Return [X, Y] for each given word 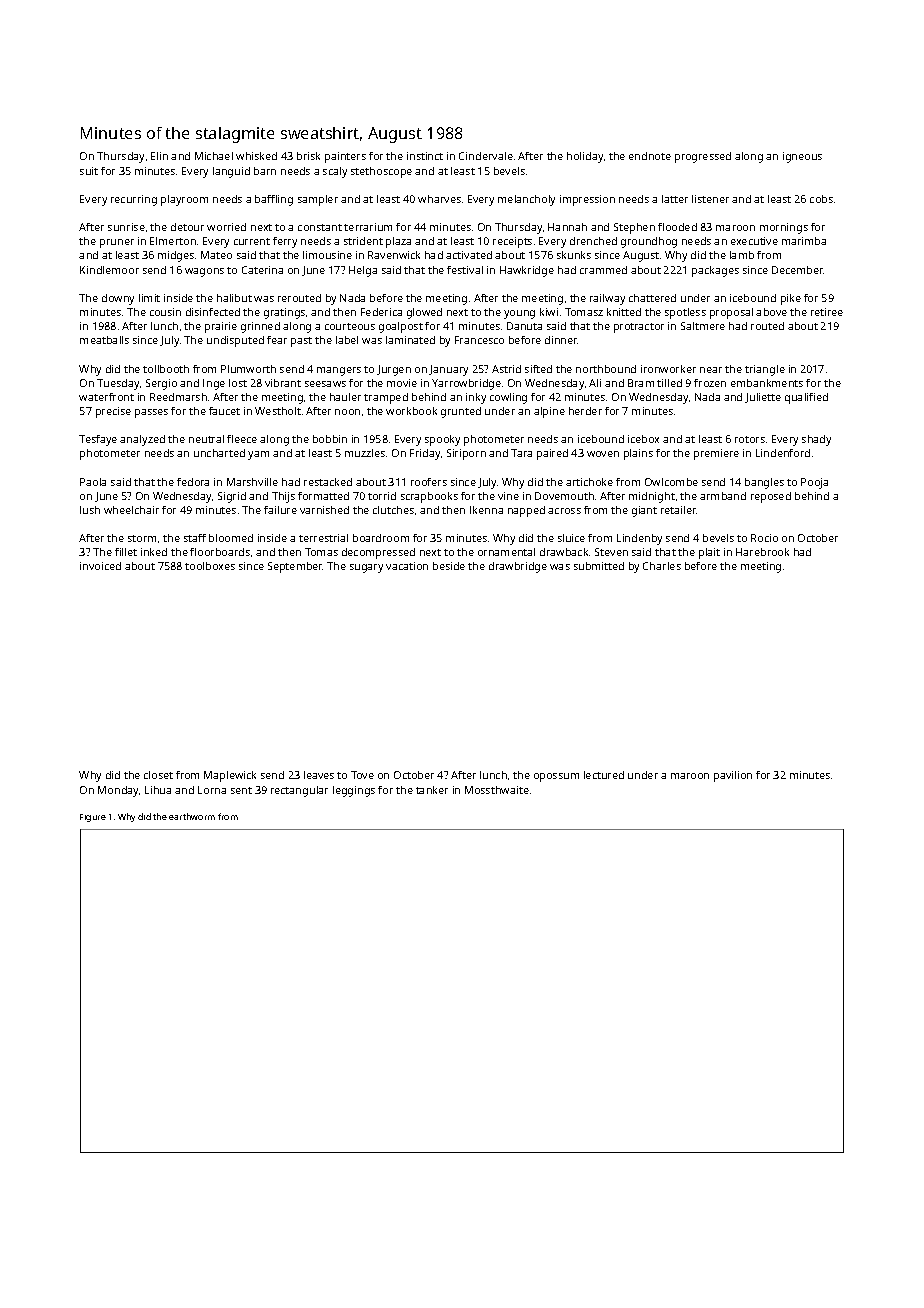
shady [816, 440]
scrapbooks [429, 497]
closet [158, 775]
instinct [425, 156]
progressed [703, 157]
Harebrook [762, 552]
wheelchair [131, 510]
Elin [159, 156]
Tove [362, 775]
